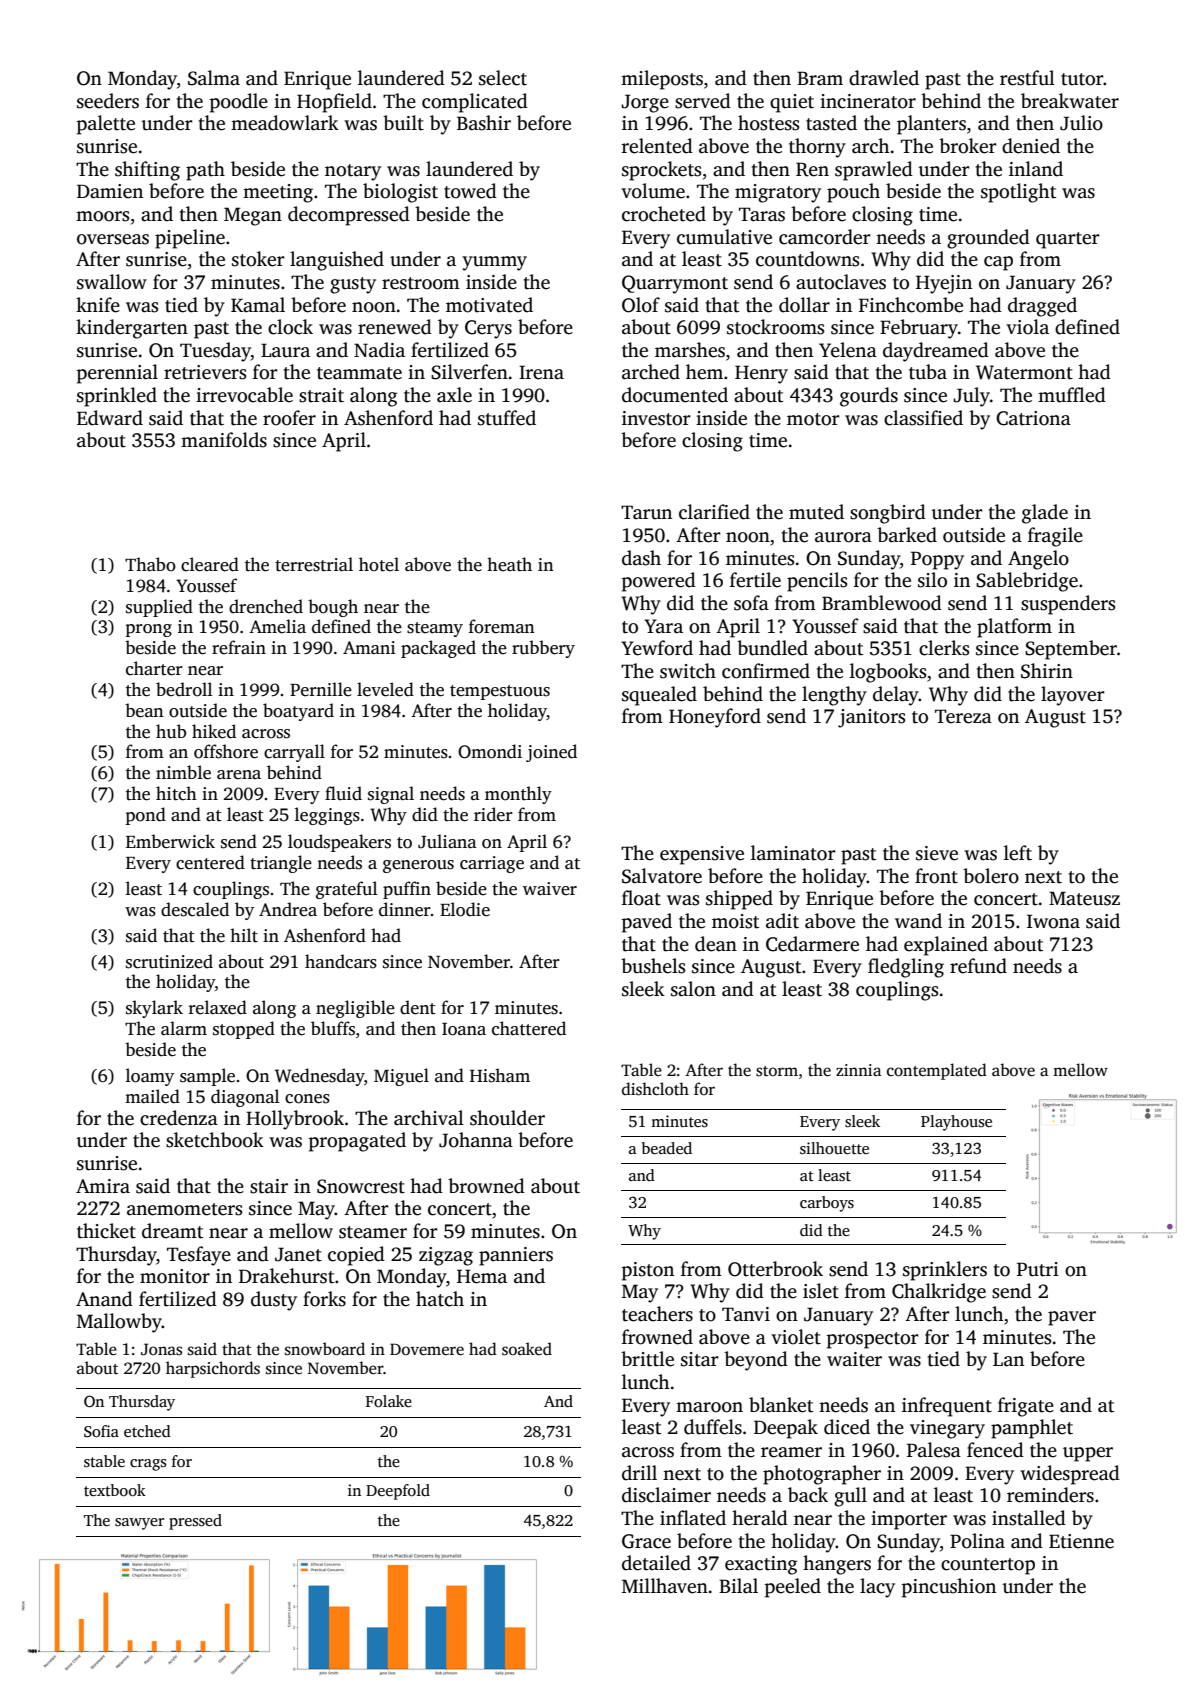  Describe the element at coordinates (503, 78) in the page. I see `select` at that location.
